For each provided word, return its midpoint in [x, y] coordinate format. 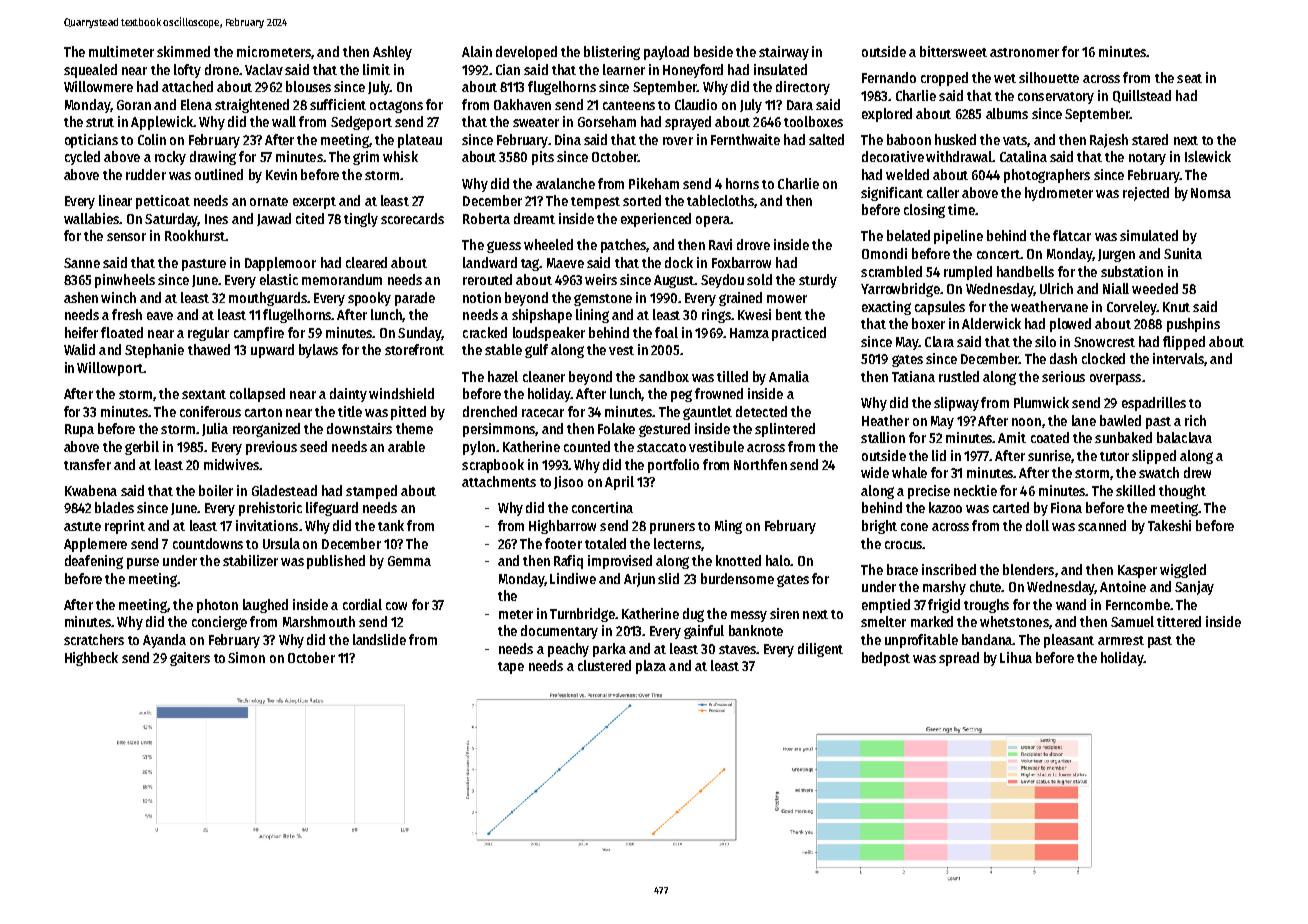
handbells [1025, 271]
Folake [616, 428]
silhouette [1049, 77]
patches [623, 246]
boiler [216, 490]
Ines [216, 219]
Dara [800, 105]
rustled [959, 376]
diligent [820, 650]
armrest [1121, 640]
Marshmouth [319, 621]
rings [716, 316]
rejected [1146, 194]
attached [187, 86]
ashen [81, 297]
